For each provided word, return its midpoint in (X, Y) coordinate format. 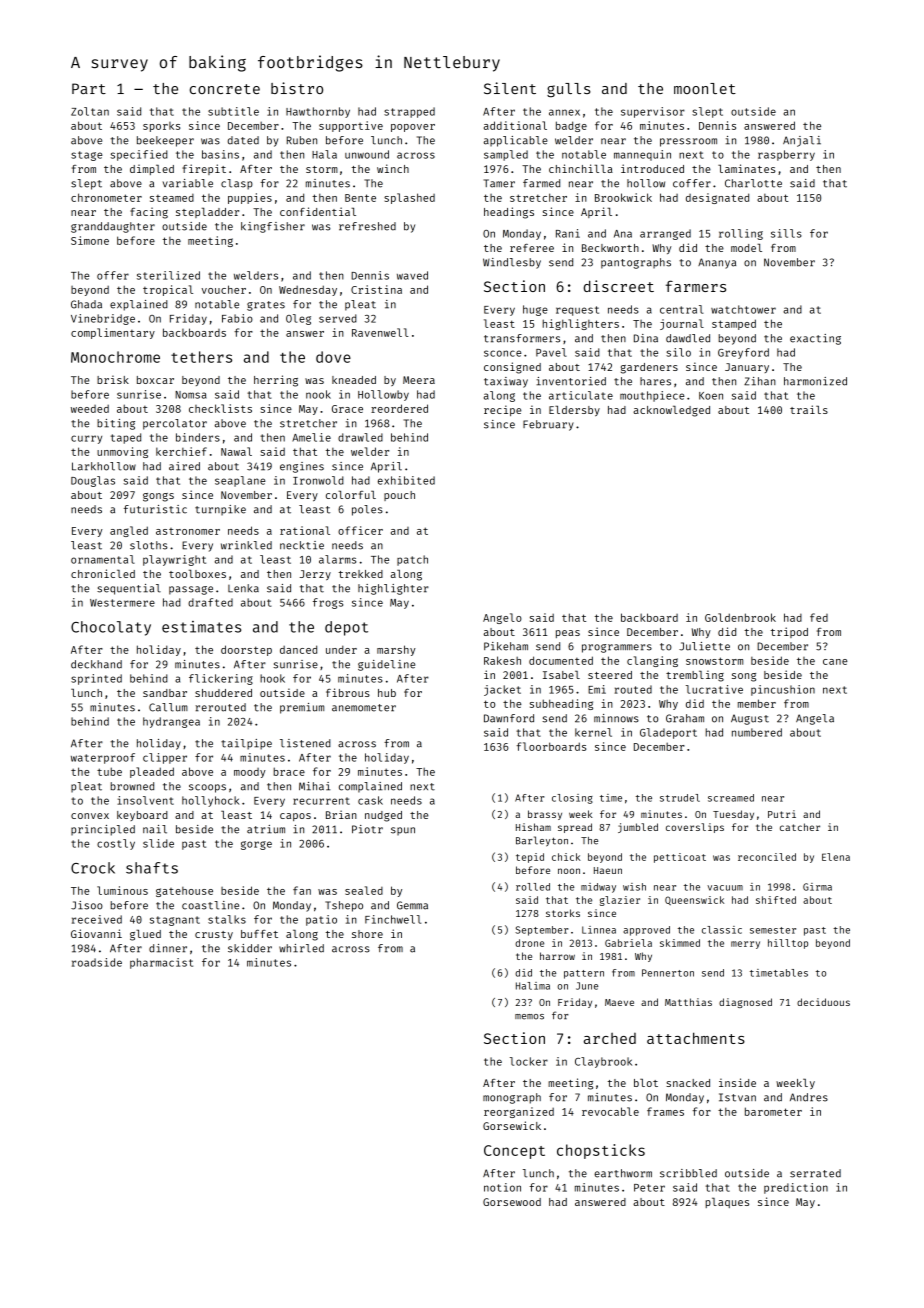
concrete (225, 89)
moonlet (705, 88)
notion (502, 1187)
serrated (815, 1173)
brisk (113, 379)
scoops (207, 788)
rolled (533, 887)
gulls (569, 90)
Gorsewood (512, 1202)
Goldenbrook (740, 617)
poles (367, 510)
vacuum (725, 888)
